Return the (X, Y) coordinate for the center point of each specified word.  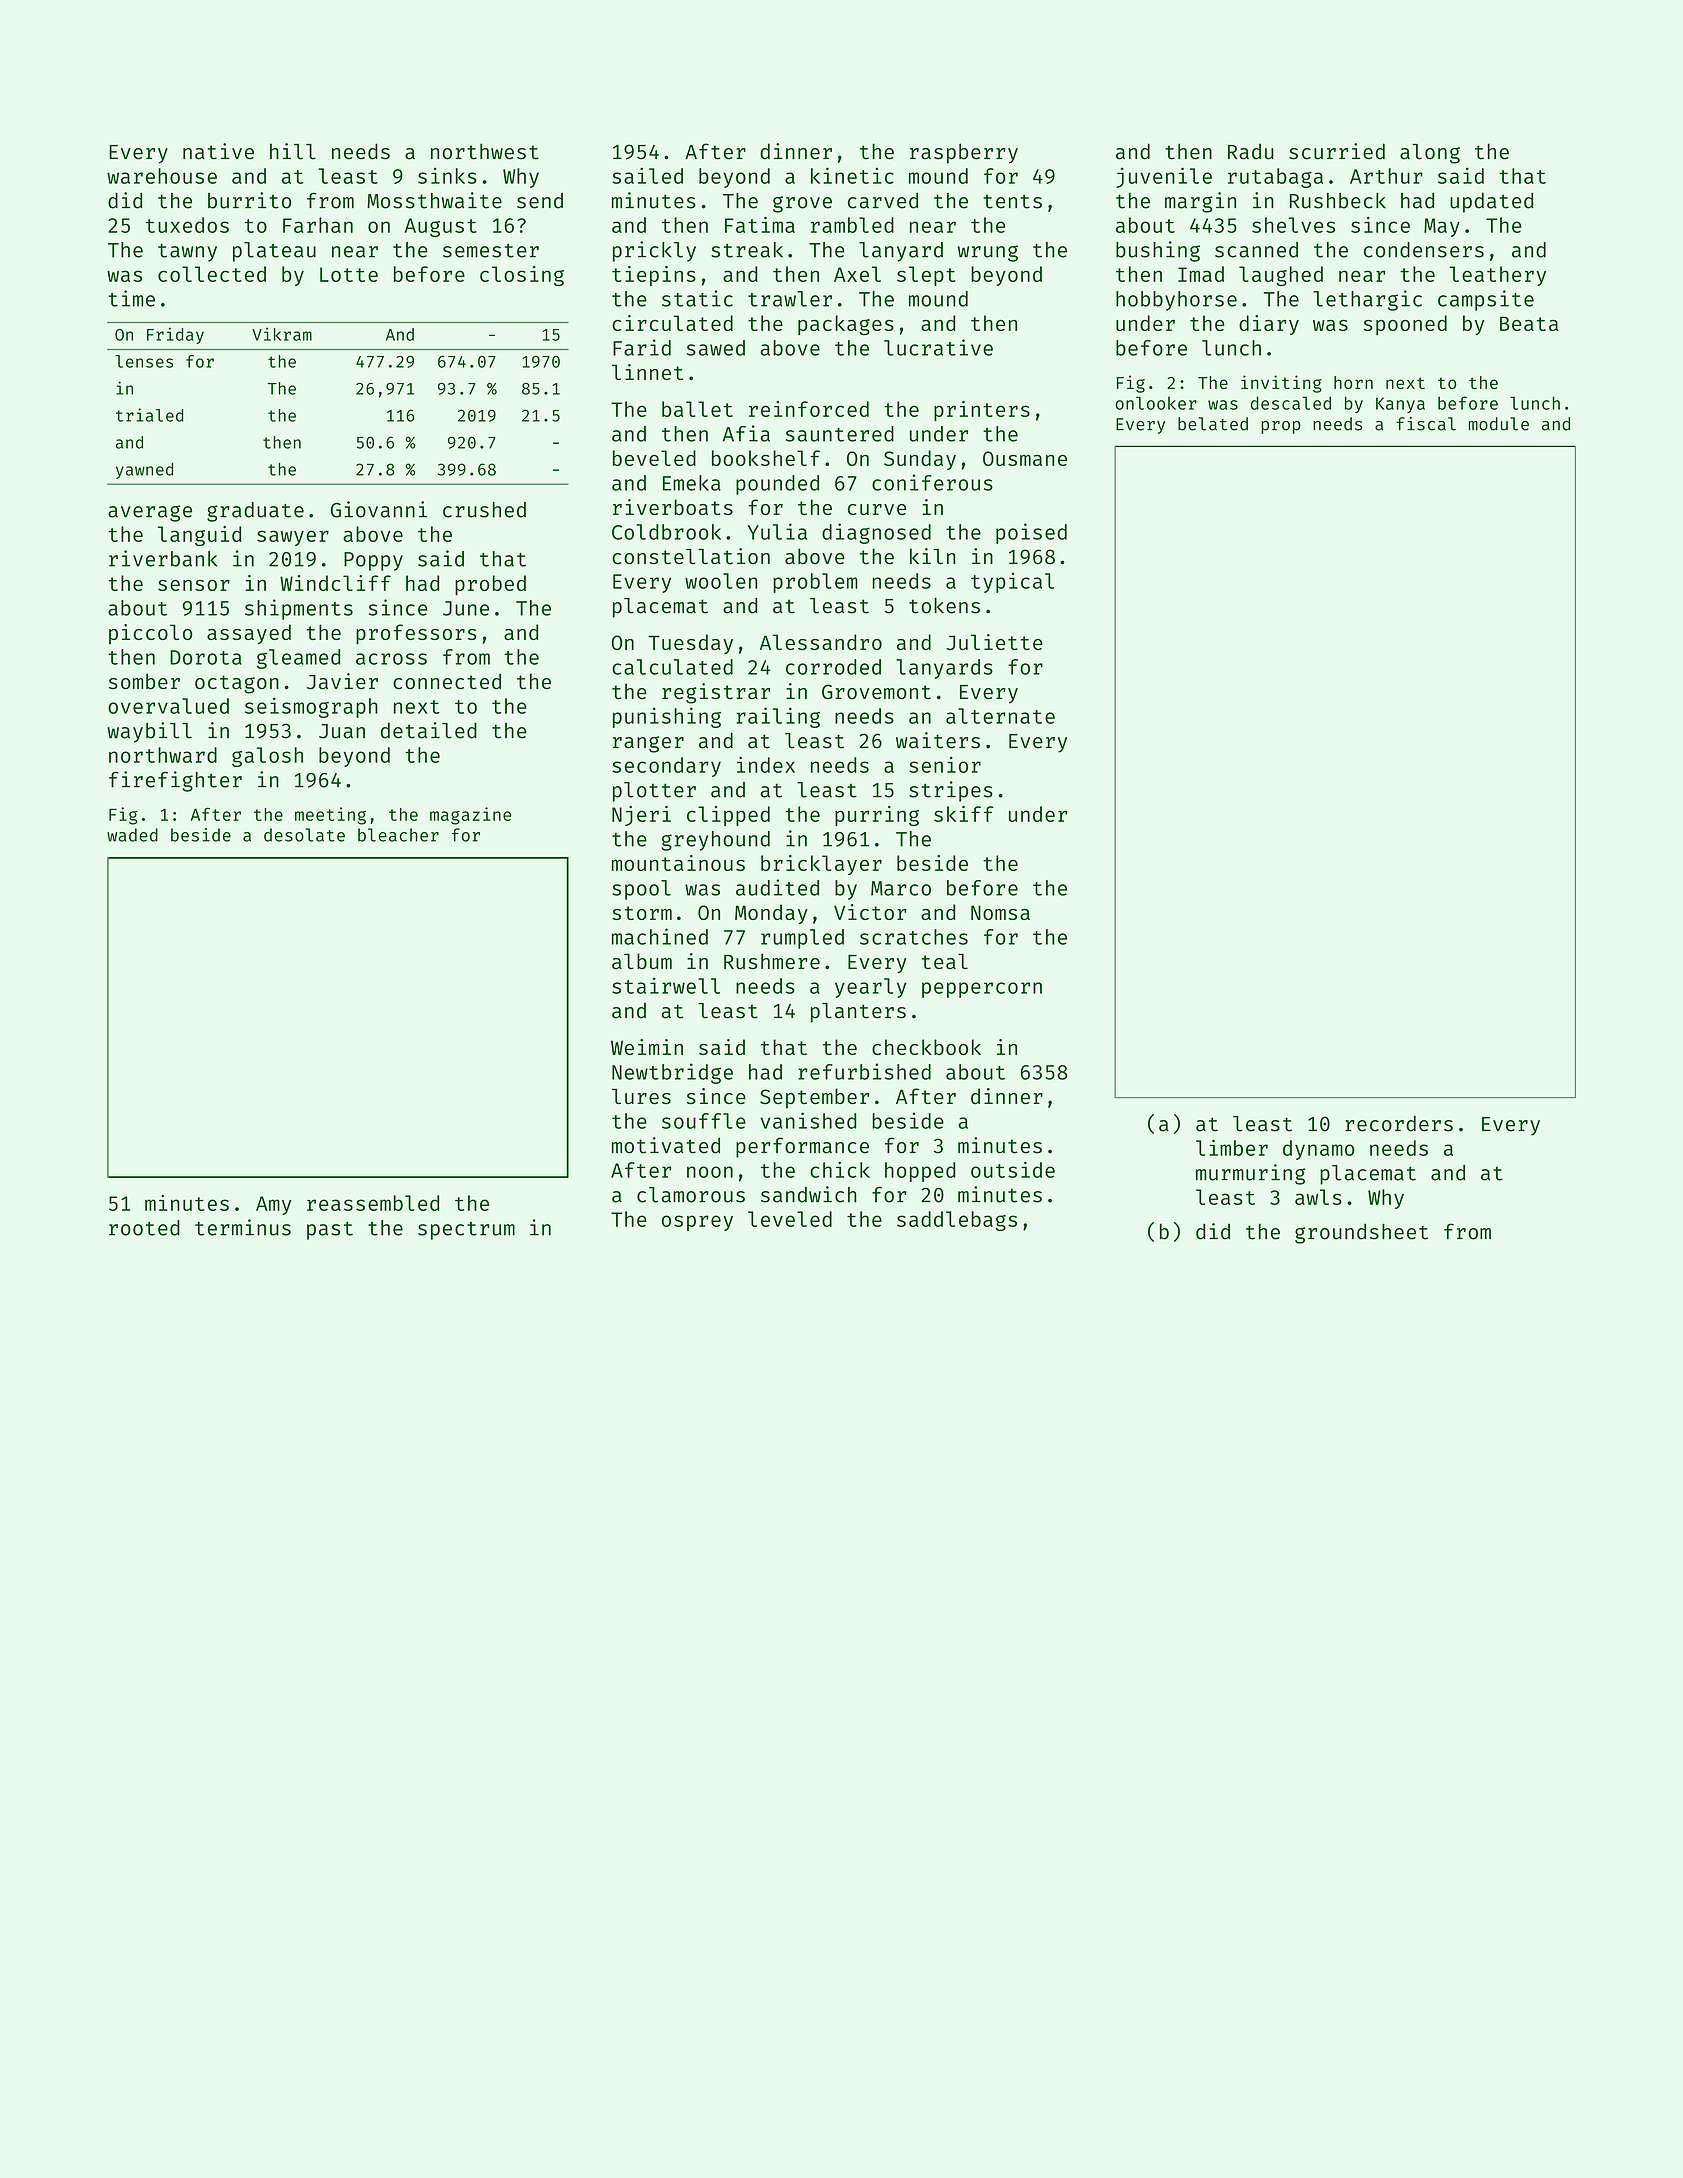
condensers (1424, 250)
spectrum (466, 1231)
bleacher (398, 835)
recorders (1399, 1123)
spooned (1405, 325)
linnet (647, 372)
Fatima (760, 225)
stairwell (666, 985)
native (218, 151)
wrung (988, 253)
